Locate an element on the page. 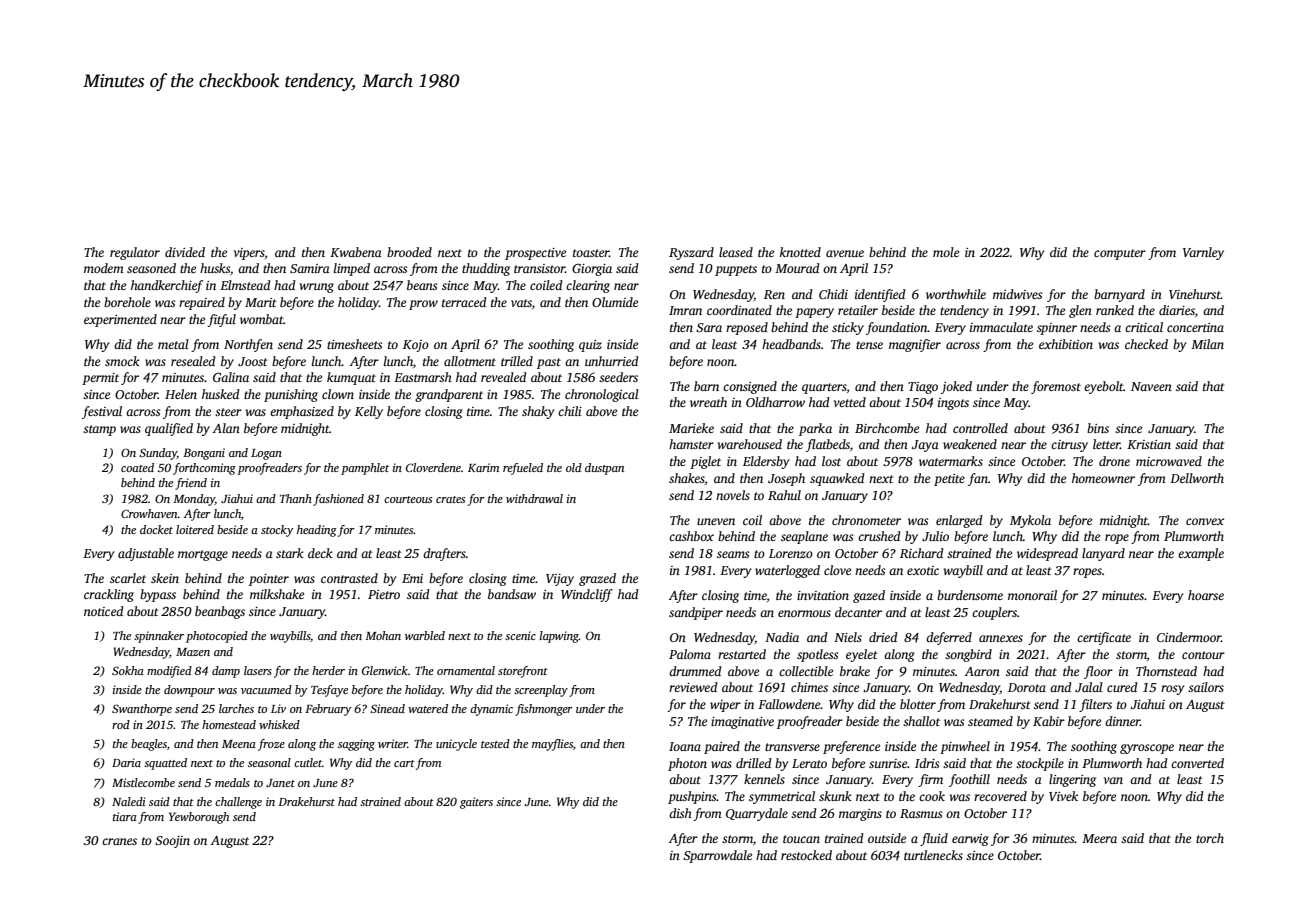  modem is located at coordinates (104, 268).
